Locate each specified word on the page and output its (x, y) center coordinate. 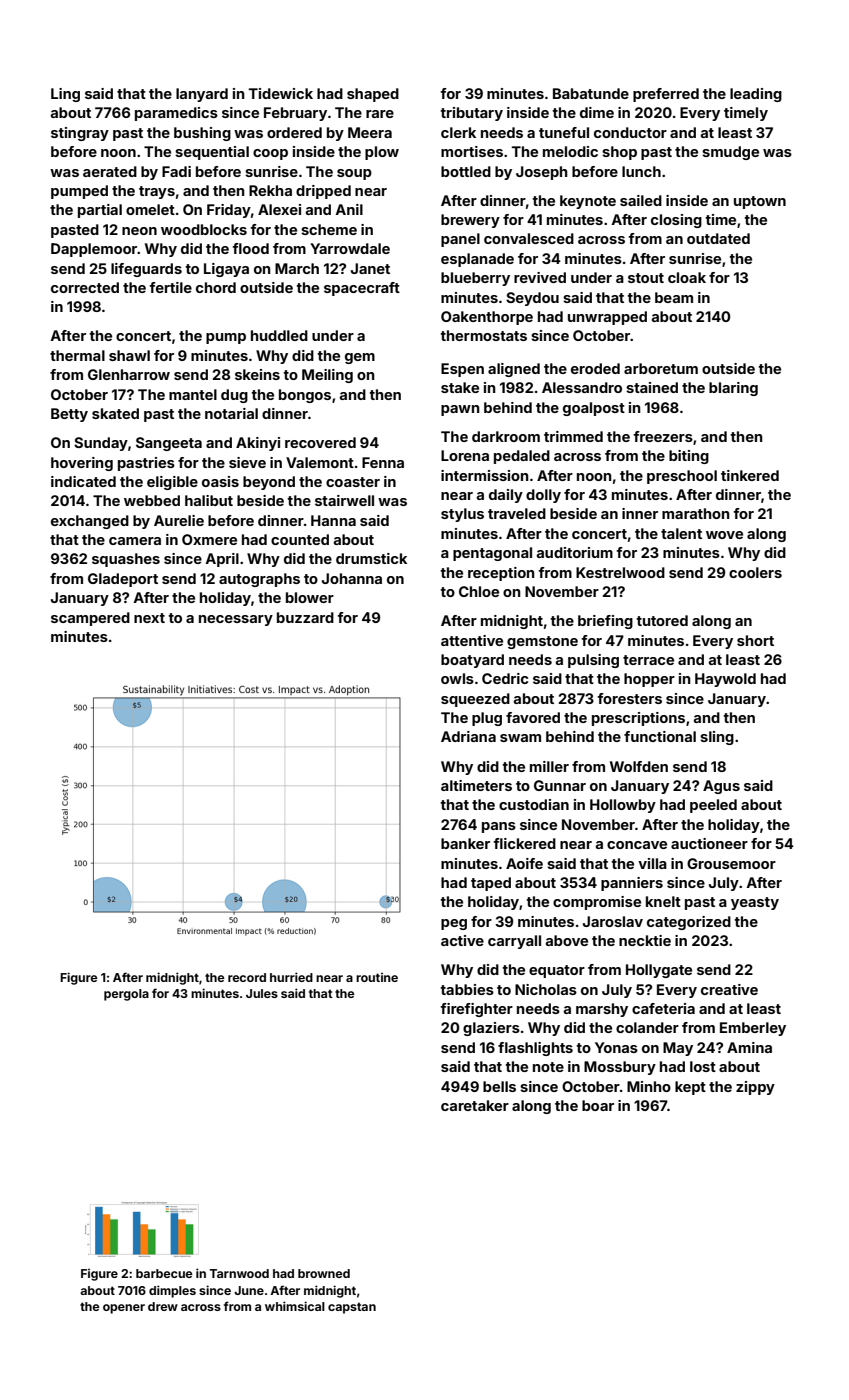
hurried (291, 977)
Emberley (753, 1029)
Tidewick (281, 93)
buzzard (305, 617)
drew (163, 1306)
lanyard (202, 95)
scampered (90, 619)
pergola (126, 995)
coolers (755, 572)
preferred (666, 95)
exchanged (90, 522)
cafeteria (663, 1008)
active (462, 940)
